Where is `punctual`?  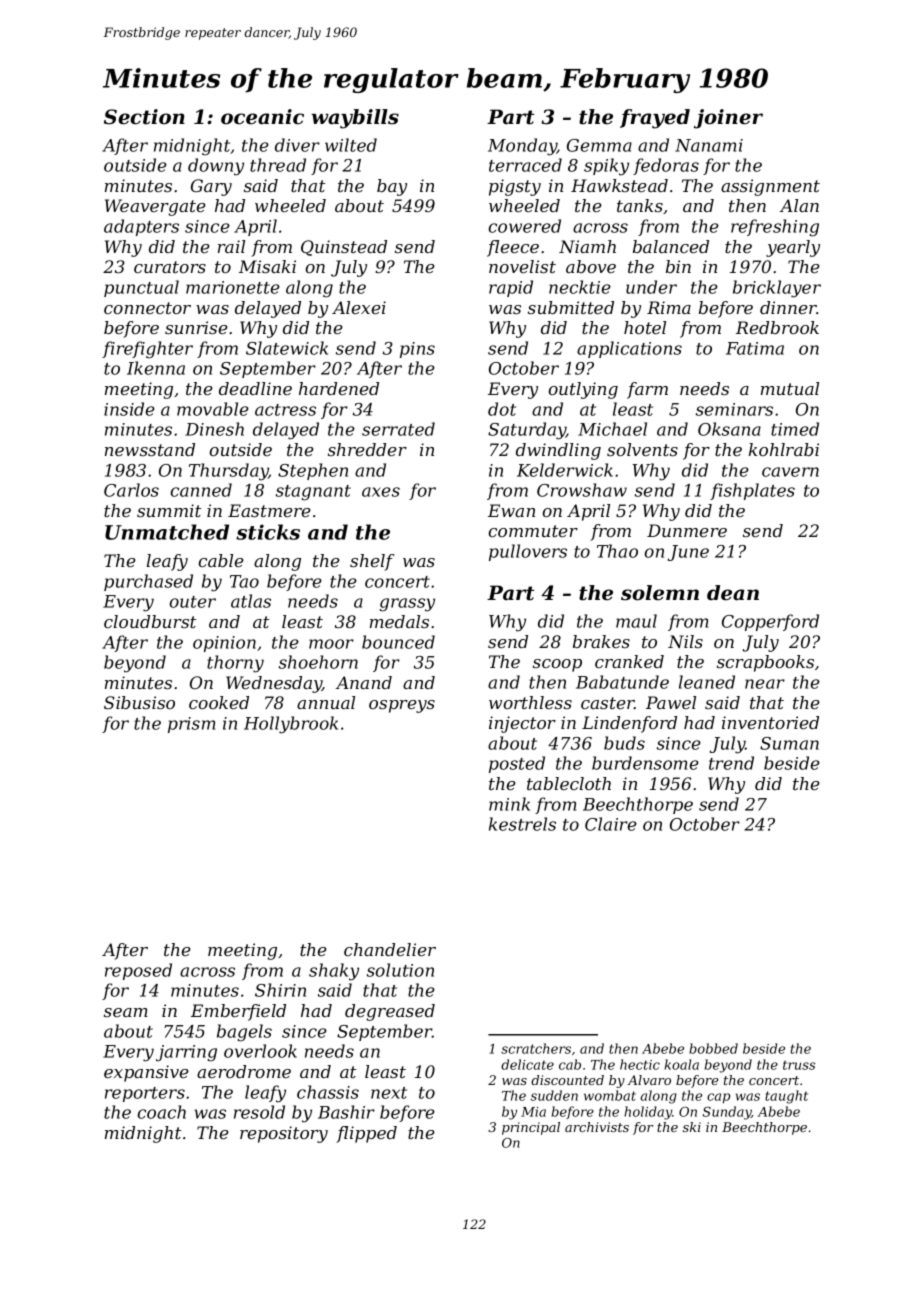 punctual is located at coordinates (141, 288).
